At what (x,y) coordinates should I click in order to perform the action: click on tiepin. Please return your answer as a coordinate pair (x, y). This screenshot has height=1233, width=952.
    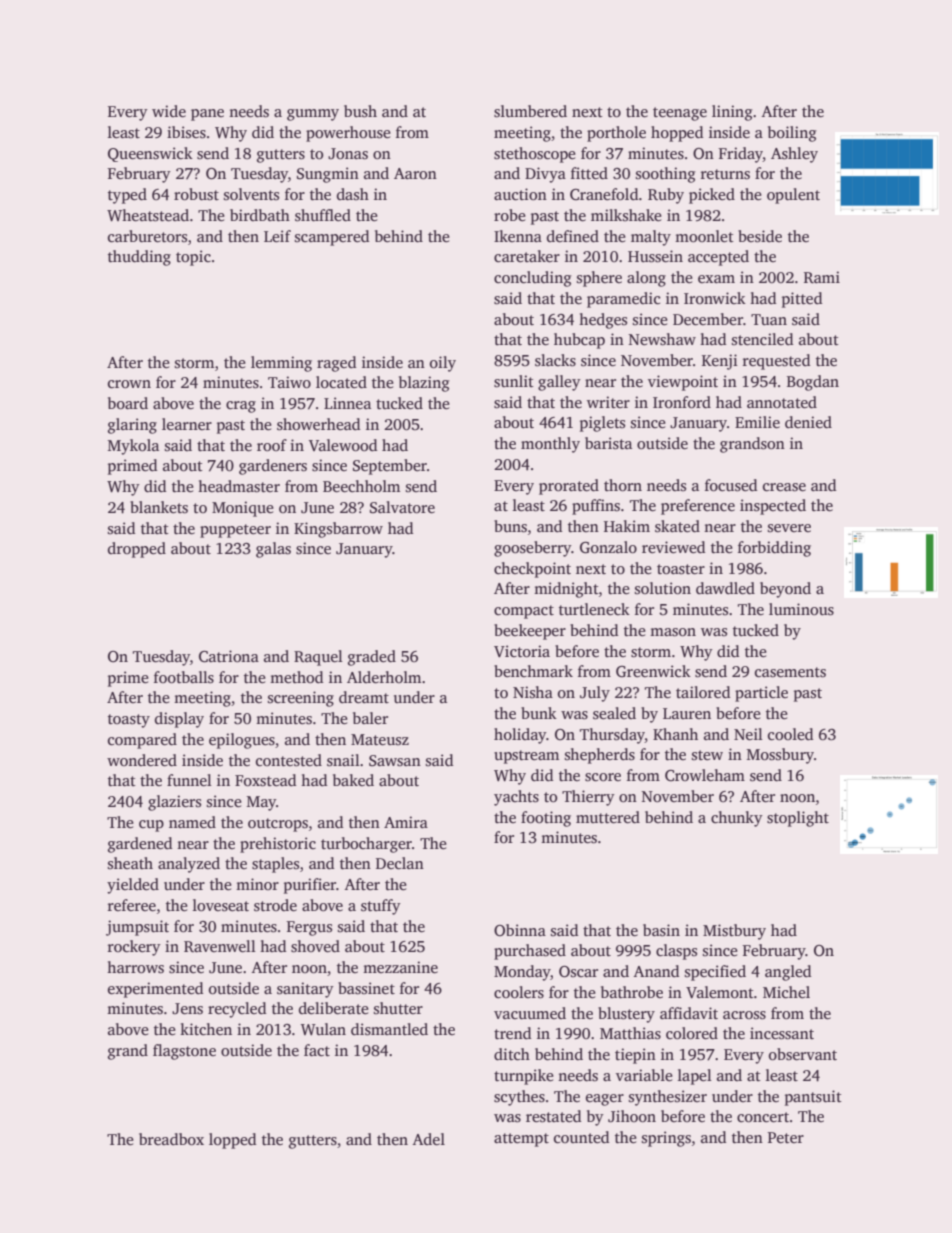
    Looking at the image, I should click on (635, 1056).
